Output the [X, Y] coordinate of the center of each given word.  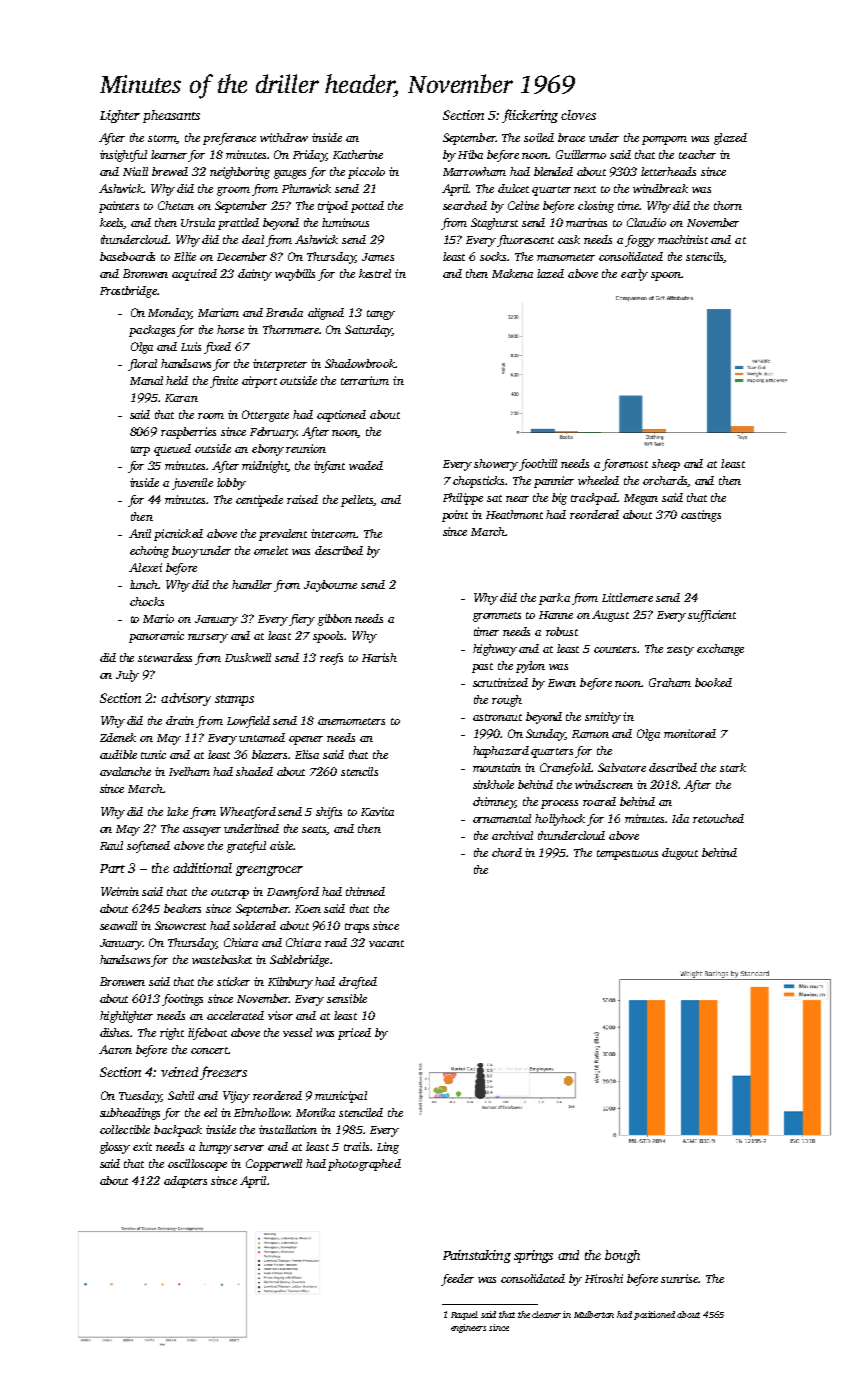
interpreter [280, 365]
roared [599, 801]
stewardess [165, 657]
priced [354, 1034]
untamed [262, 737]
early [634, 275]
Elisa [307, 754]
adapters [185, 1182]
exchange [720, 650]
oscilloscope [197, 1165]
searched [465, 205]
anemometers [351, 721]
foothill [538, 465]
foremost [625, 465]
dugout [680, 854]
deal [253, 239]
